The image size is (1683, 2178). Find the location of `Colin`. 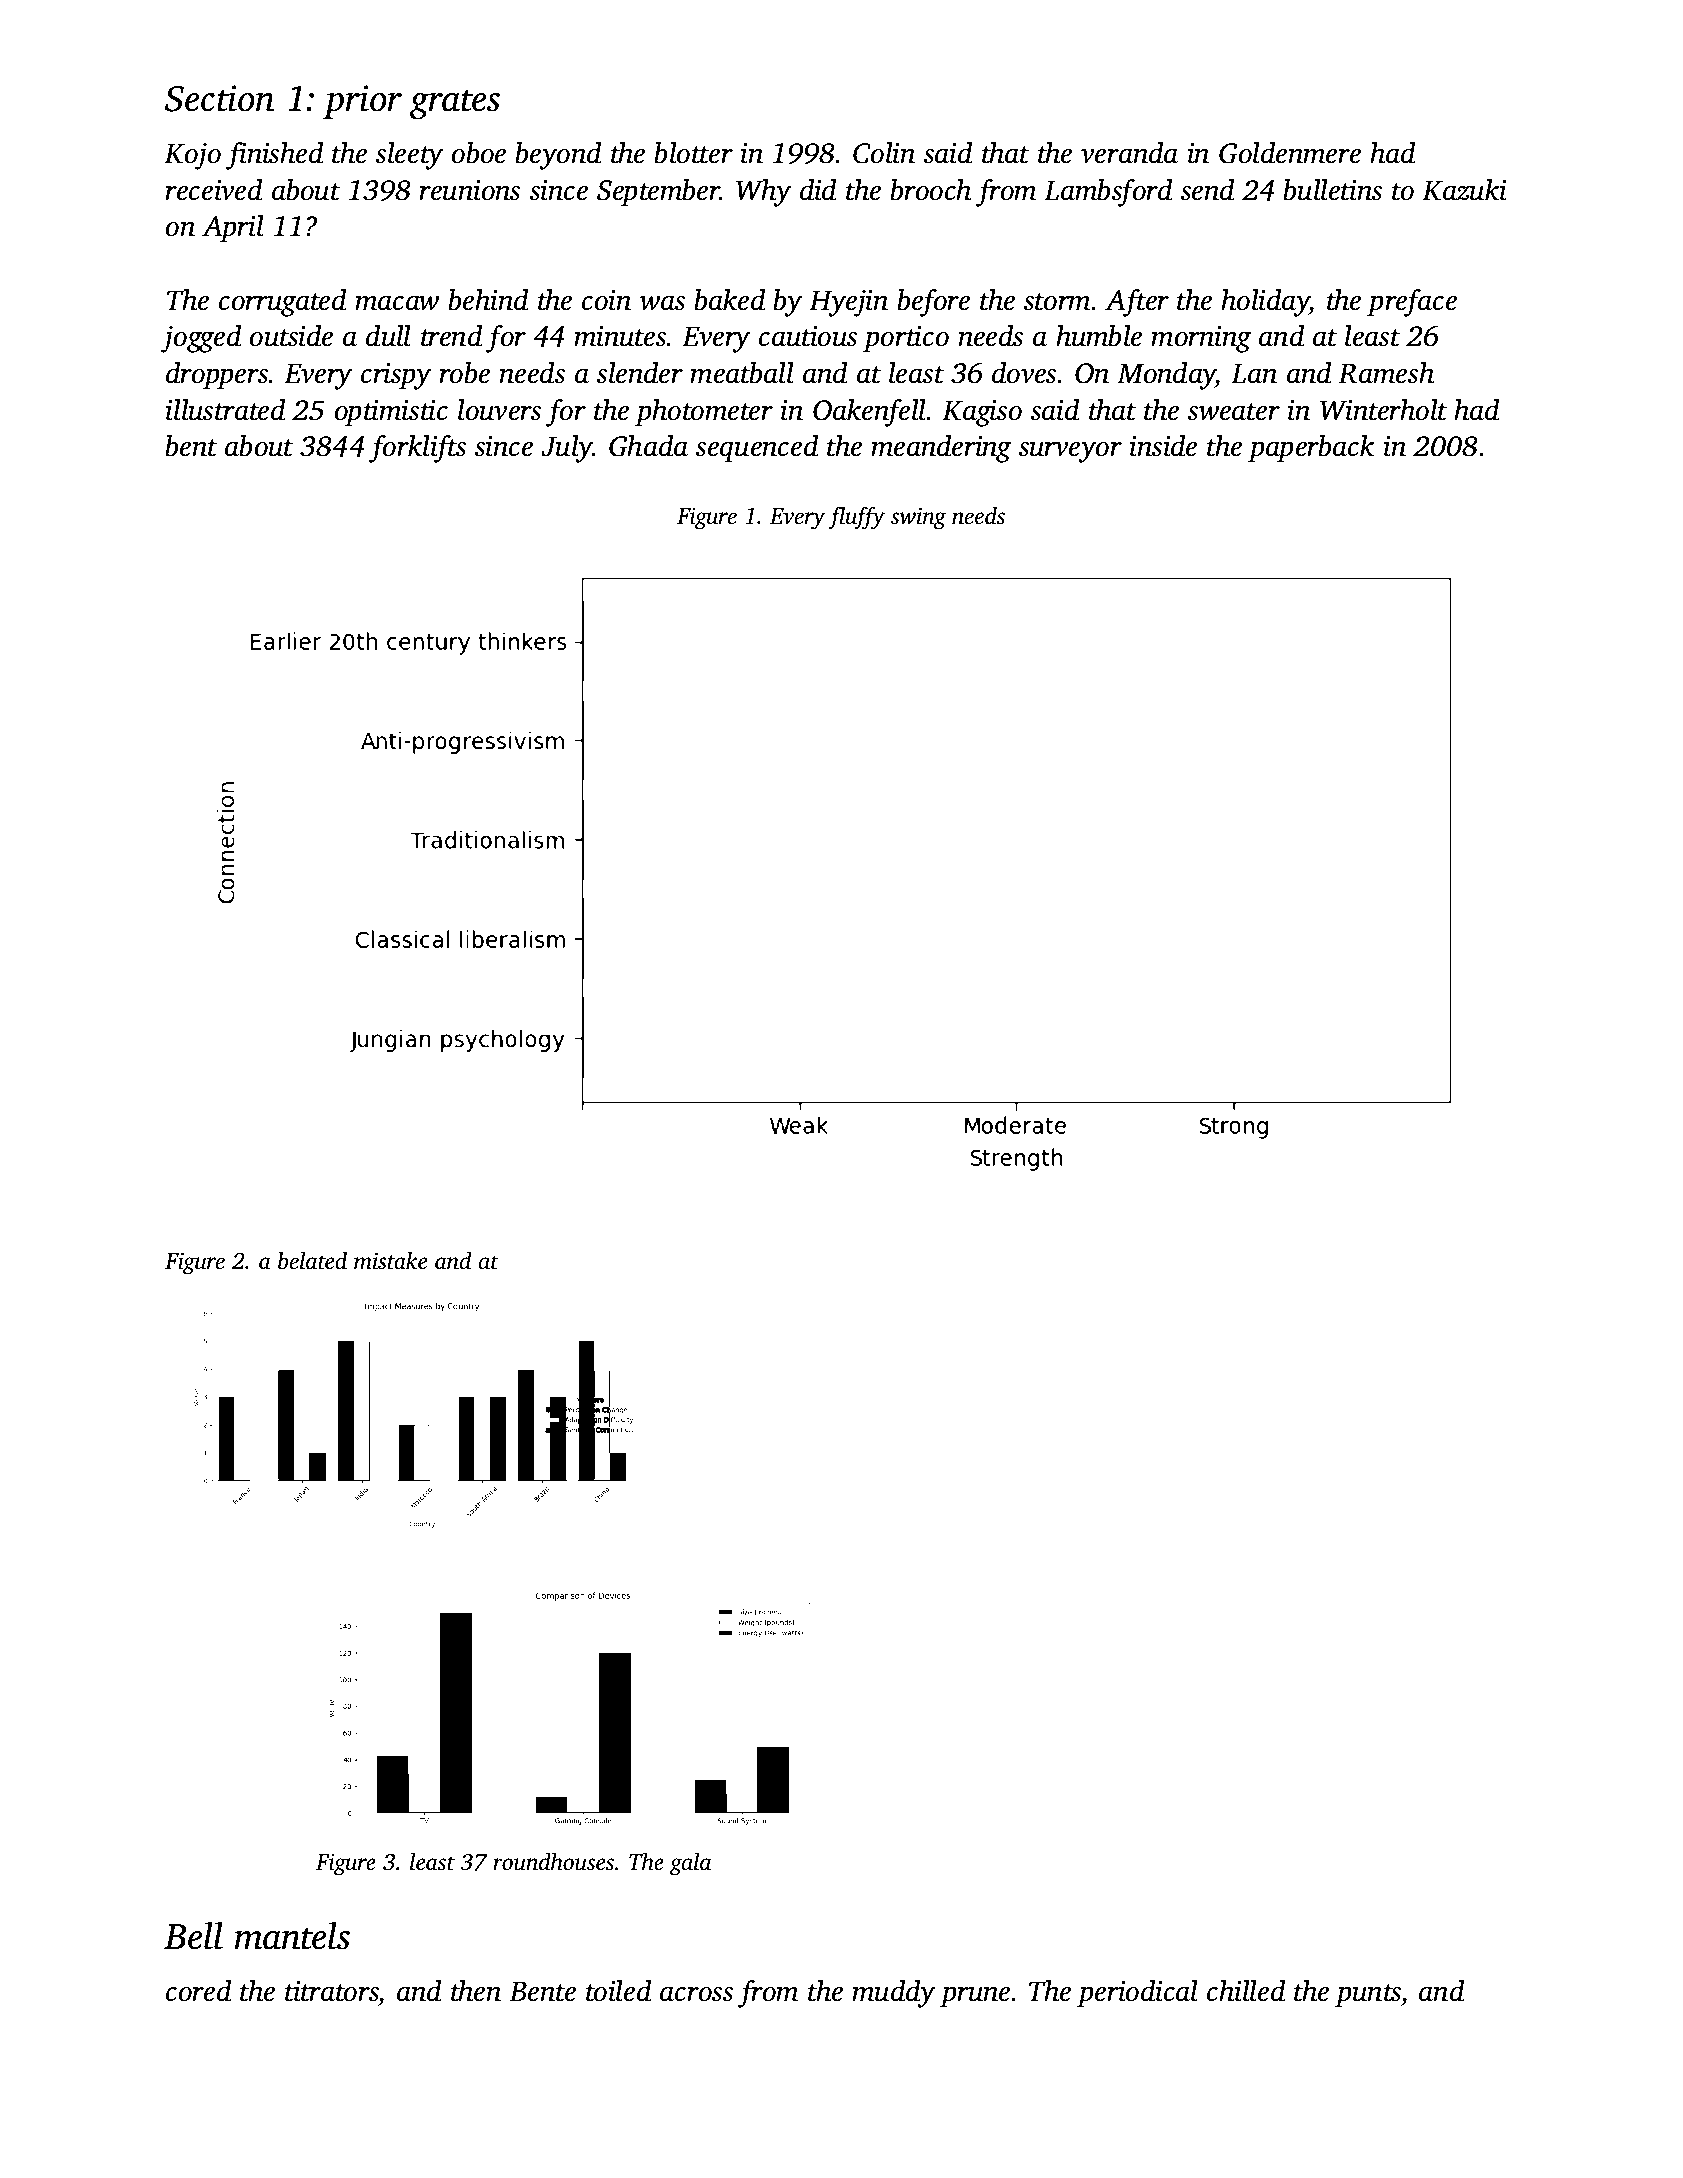

Colin is located at coordinates (884, 152).
